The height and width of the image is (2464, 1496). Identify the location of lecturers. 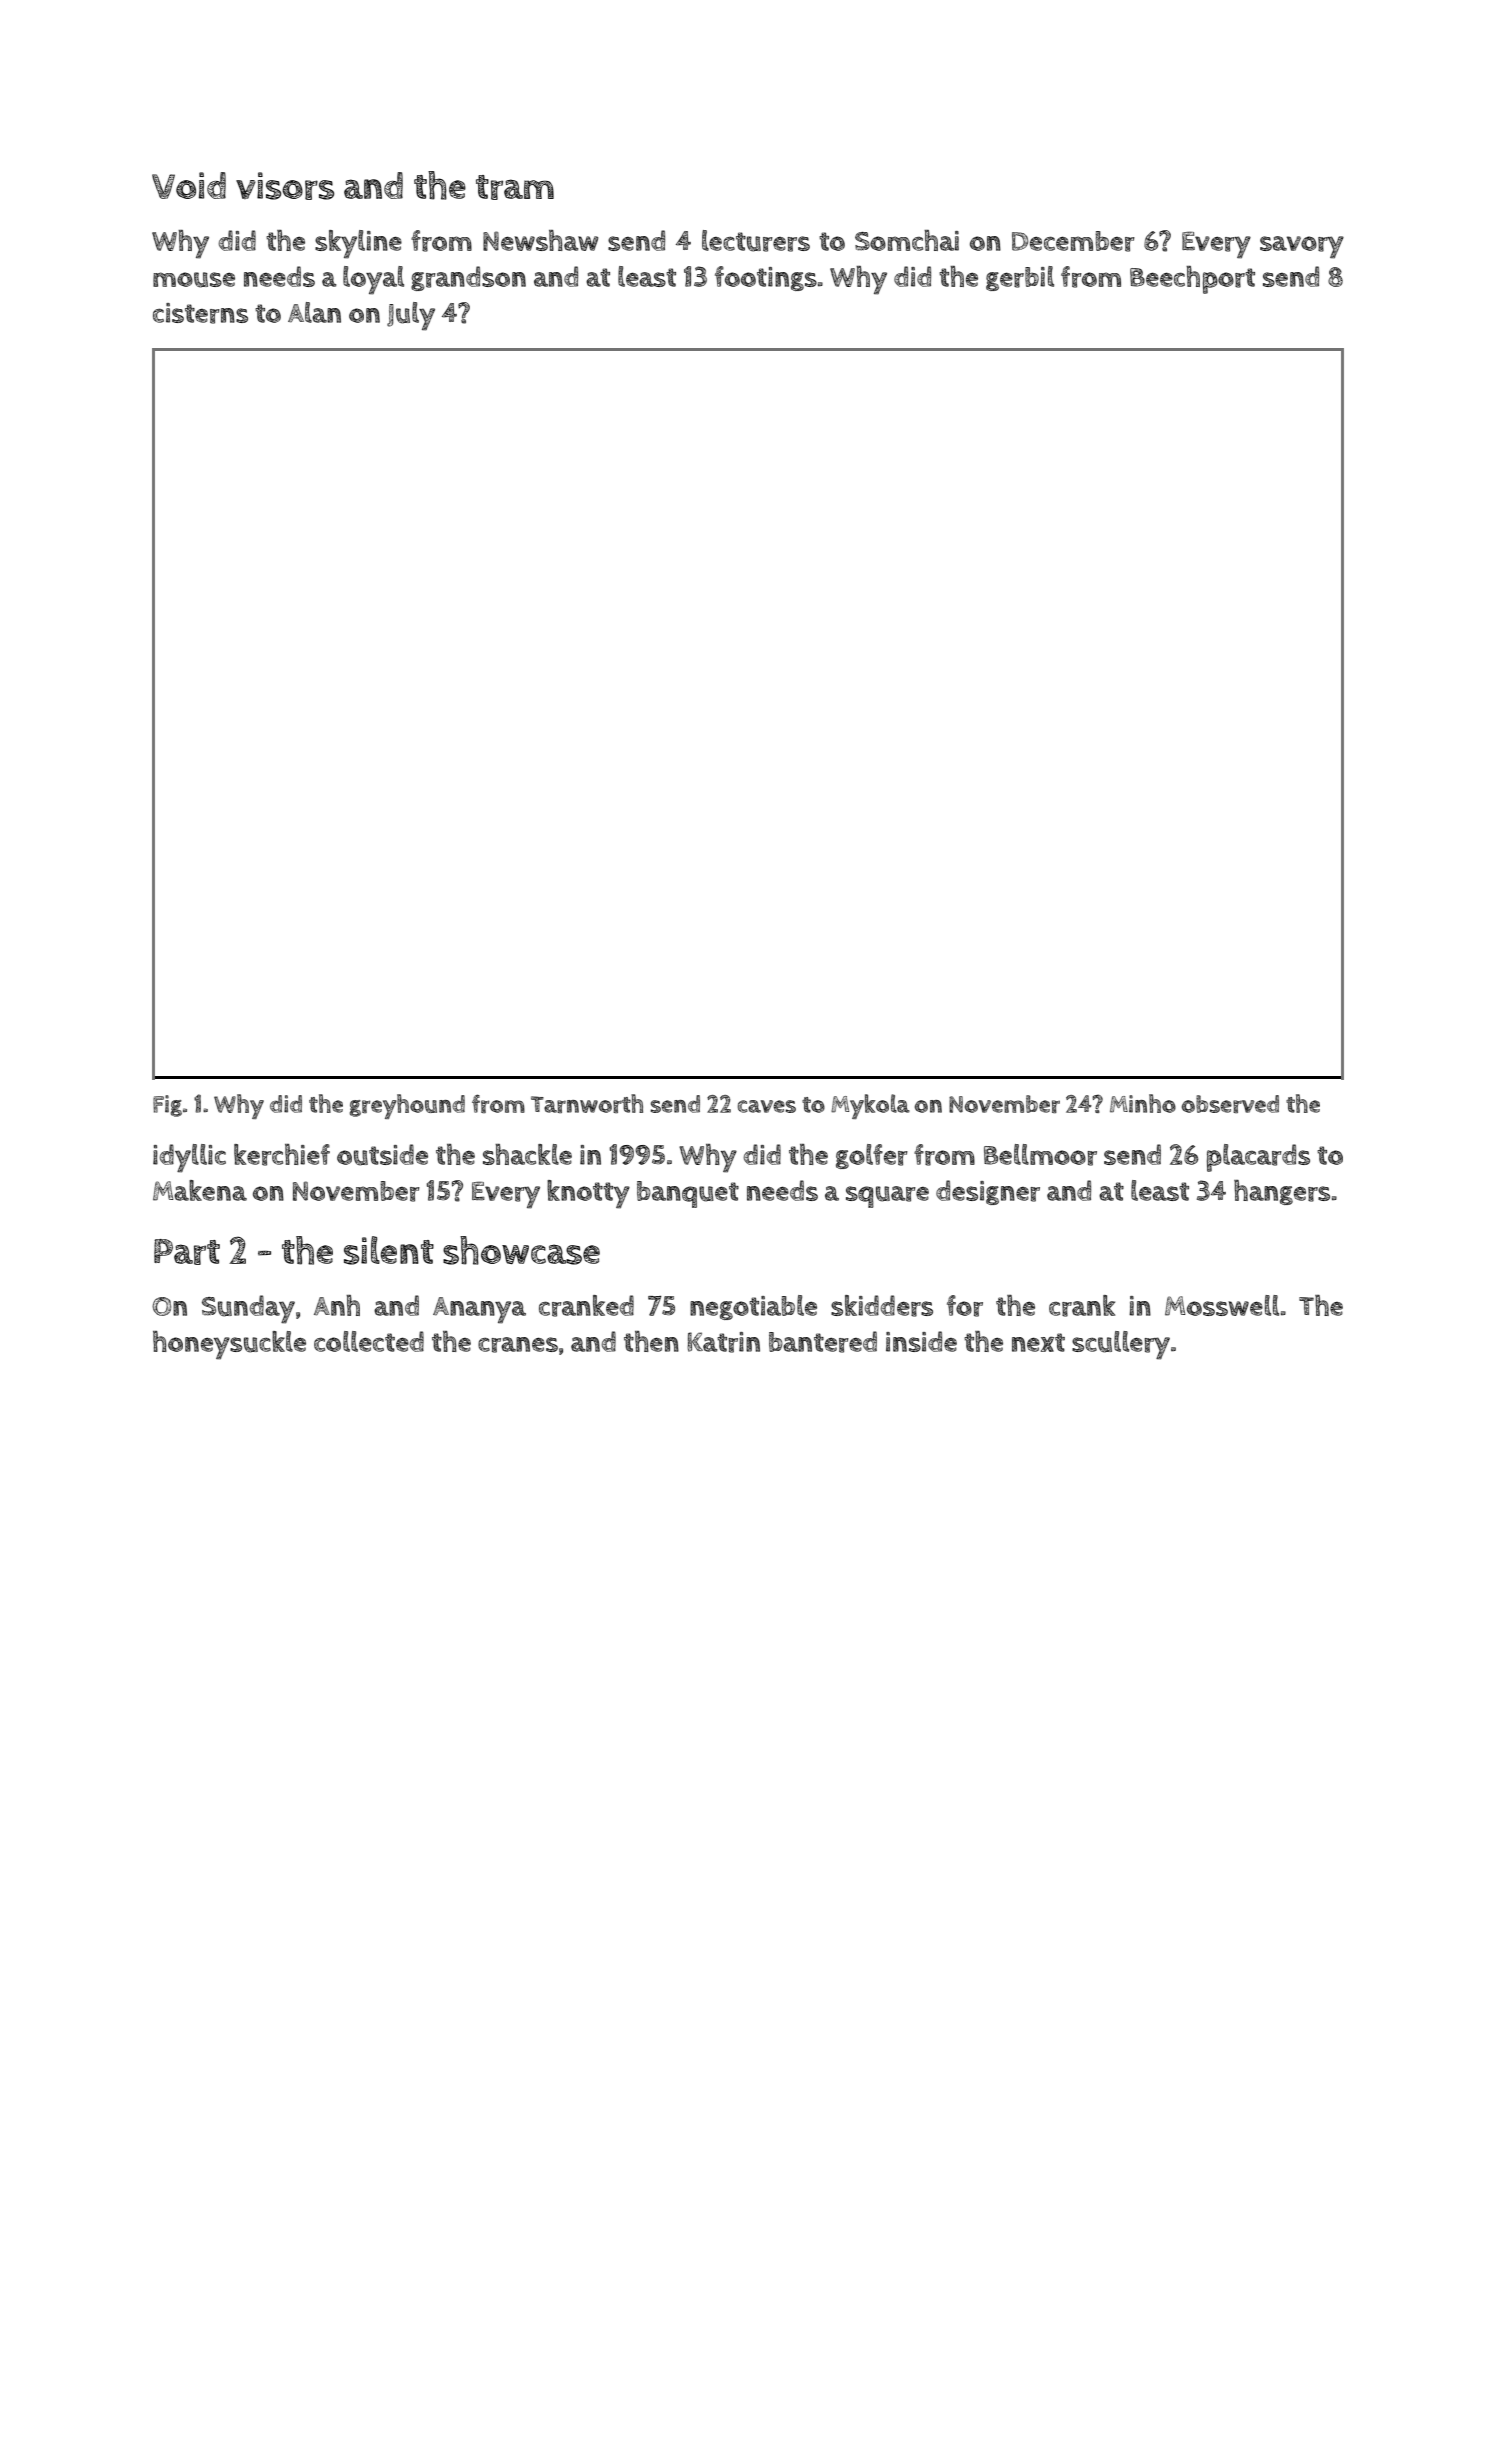
(756, 241).
